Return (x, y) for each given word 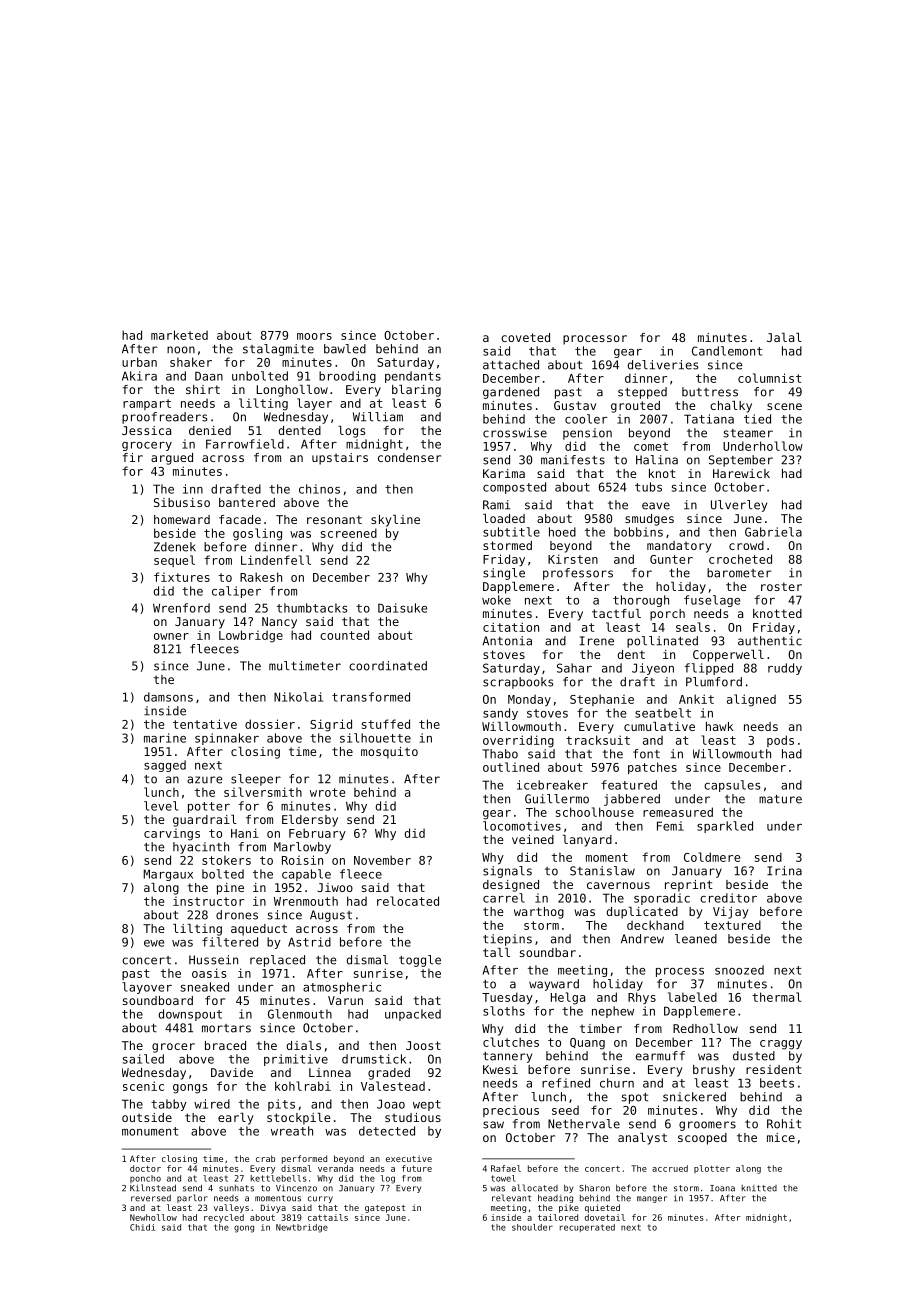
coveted (525, 337)
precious (511, 1111)
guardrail (205, 821)
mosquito (389, 753)
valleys (231, 1208)
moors (314, 336)
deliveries (663, 365)
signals (507, 872)
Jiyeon (653, 669)
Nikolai (298, 697)
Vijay (730, 913)
